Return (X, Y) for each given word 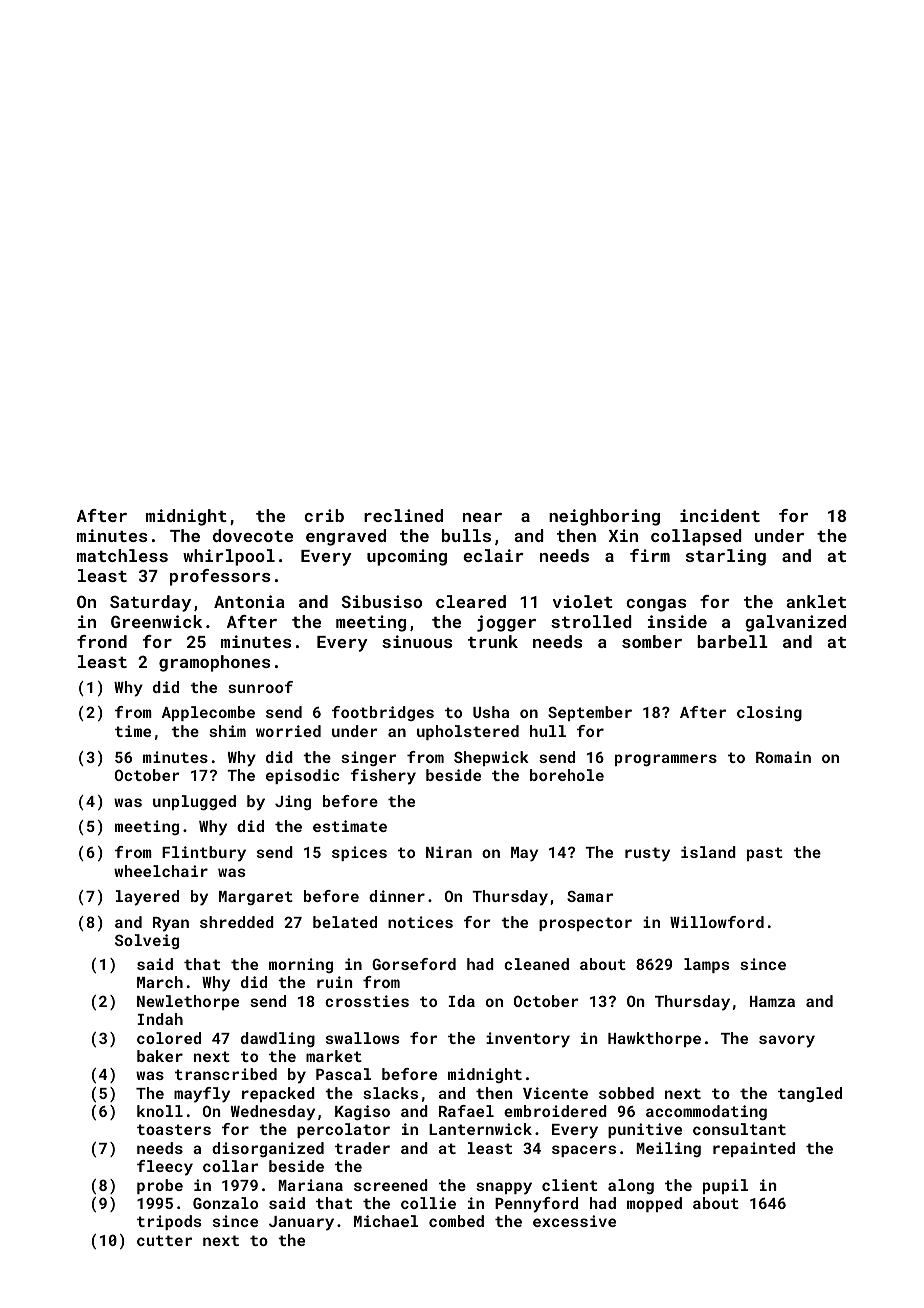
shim (227, 731)
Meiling (668, 1149)
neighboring (604, 517)
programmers (666, 760)
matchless (122, 555)
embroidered (555, 1111)
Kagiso (362, 1112)
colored (169, 1038)
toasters (174, 1129)
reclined (403, 515)
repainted (754, 1149)
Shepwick (491, 758)
